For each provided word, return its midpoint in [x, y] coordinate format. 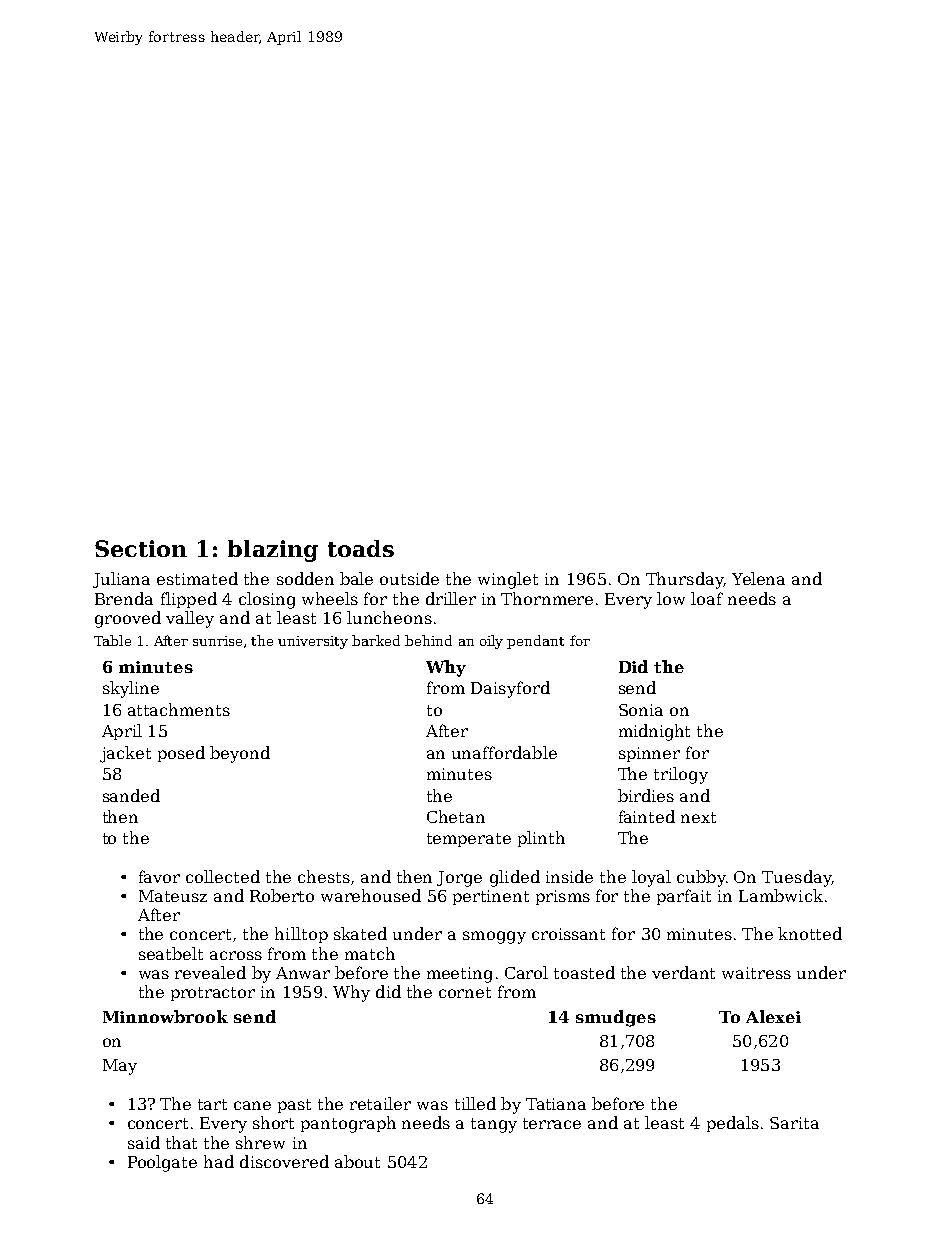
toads [361, 548]
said [144, 1142]
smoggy [494, 937]
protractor [213, 994]
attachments [179, 709]
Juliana [121, 580]
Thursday [684, 580]
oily [491, 642]
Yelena [758, 578]
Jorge [459, 879]
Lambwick [781, 895]
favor [159, 876]
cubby [701, 878]
